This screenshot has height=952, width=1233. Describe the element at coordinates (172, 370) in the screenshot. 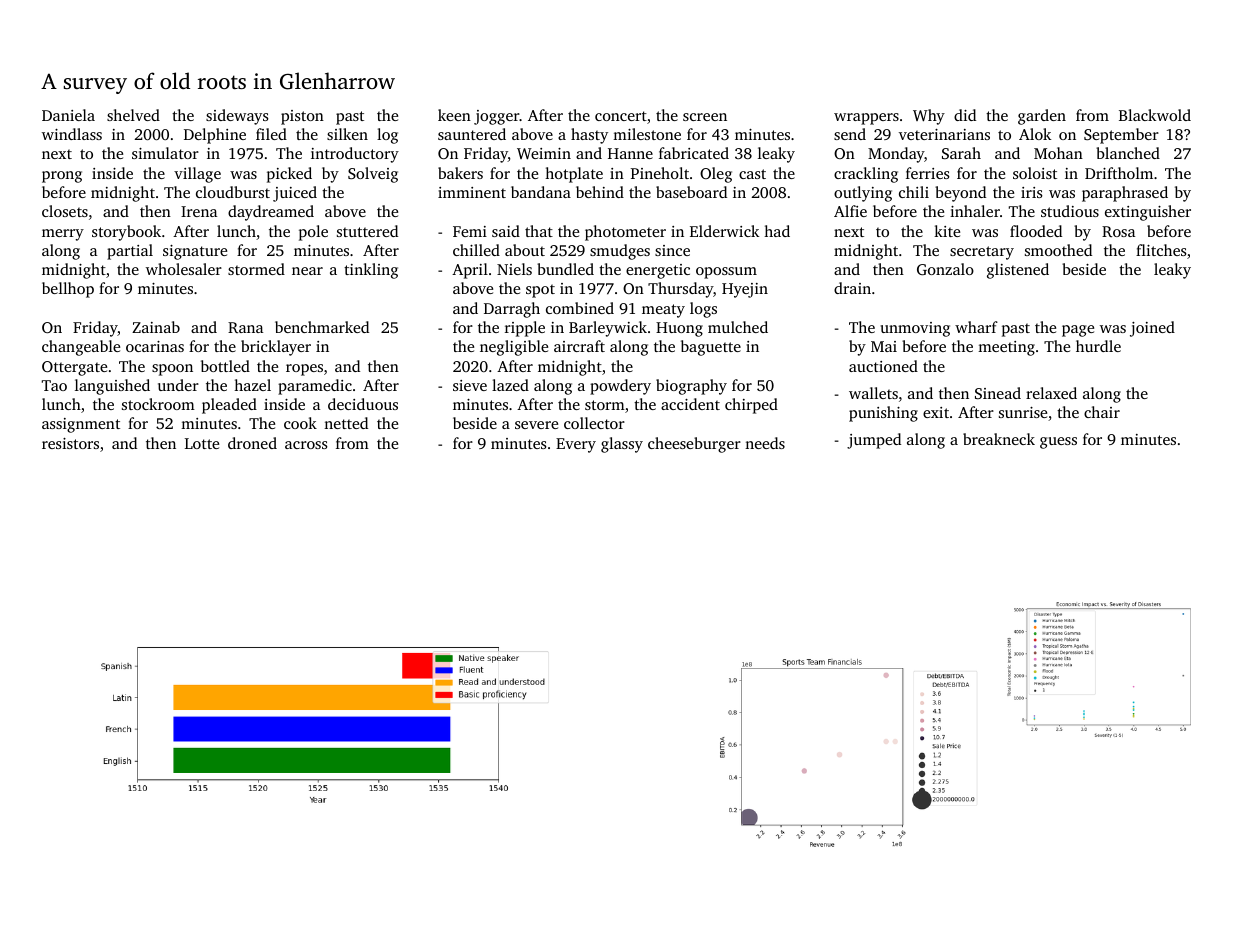

I see `spoon` at that location.
